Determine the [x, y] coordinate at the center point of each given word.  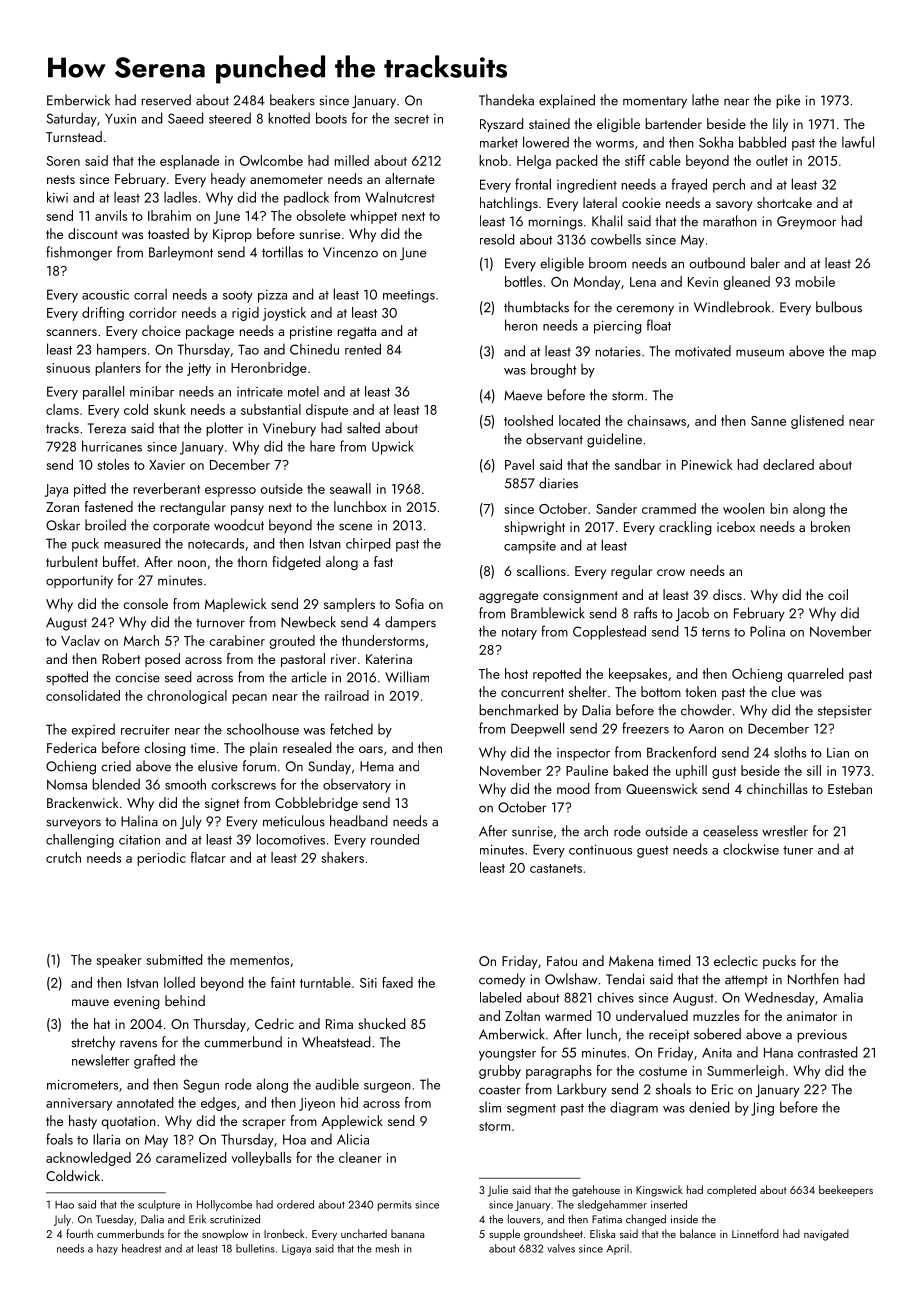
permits [395, 1206]
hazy [107, 1249]
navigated [826, 1235]
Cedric [274, 1023]
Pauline [587, 770]
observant [554, 439]
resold [497, 239]
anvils [111, 215]
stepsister [845, 711]
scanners [71, 332]
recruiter [145, 730]
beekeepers [846, 1190]
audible [337, 1084]
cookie [641, 202]
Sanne [768, 421]
